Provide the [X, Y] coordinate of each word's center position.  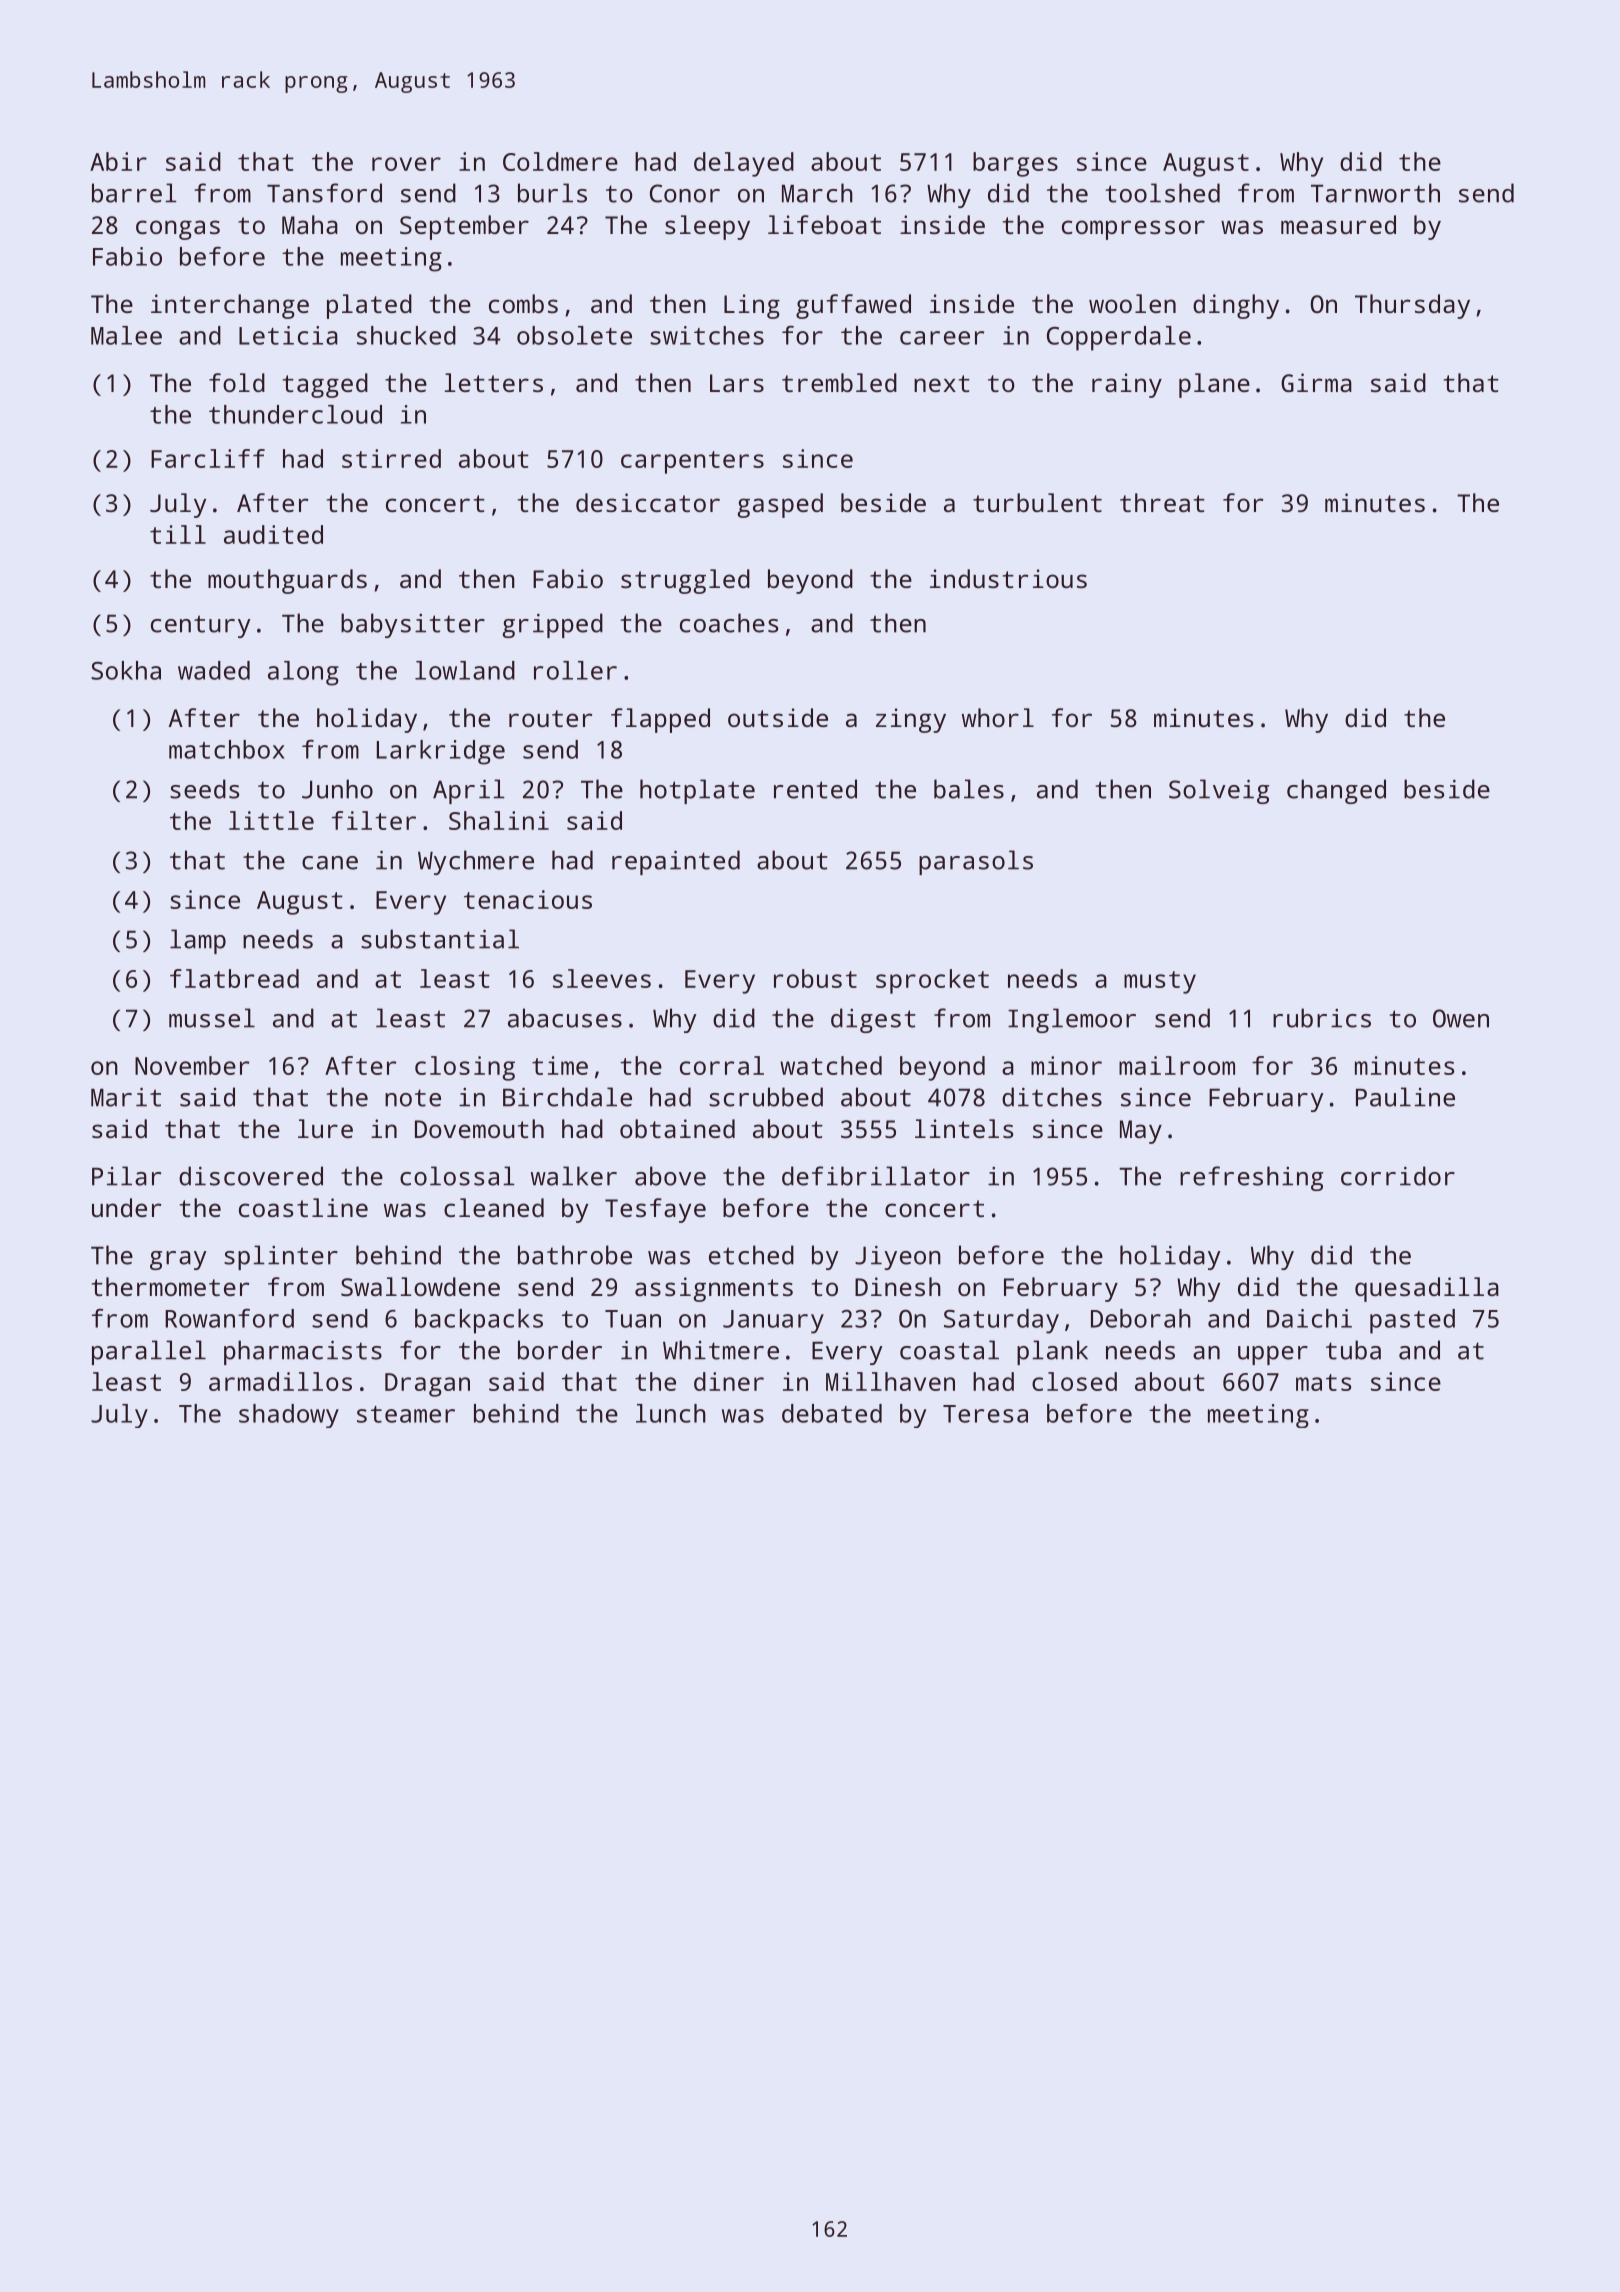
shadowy [289, 1416]
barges [1015, 164]
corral [722, 1065]
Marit [126, 1097]
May [1141, 1132]
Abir [118, 161]
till [178, 534]
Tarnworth [1375, 193]
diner [729, 1381]
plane [1214, 385]
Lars [737, 383]
